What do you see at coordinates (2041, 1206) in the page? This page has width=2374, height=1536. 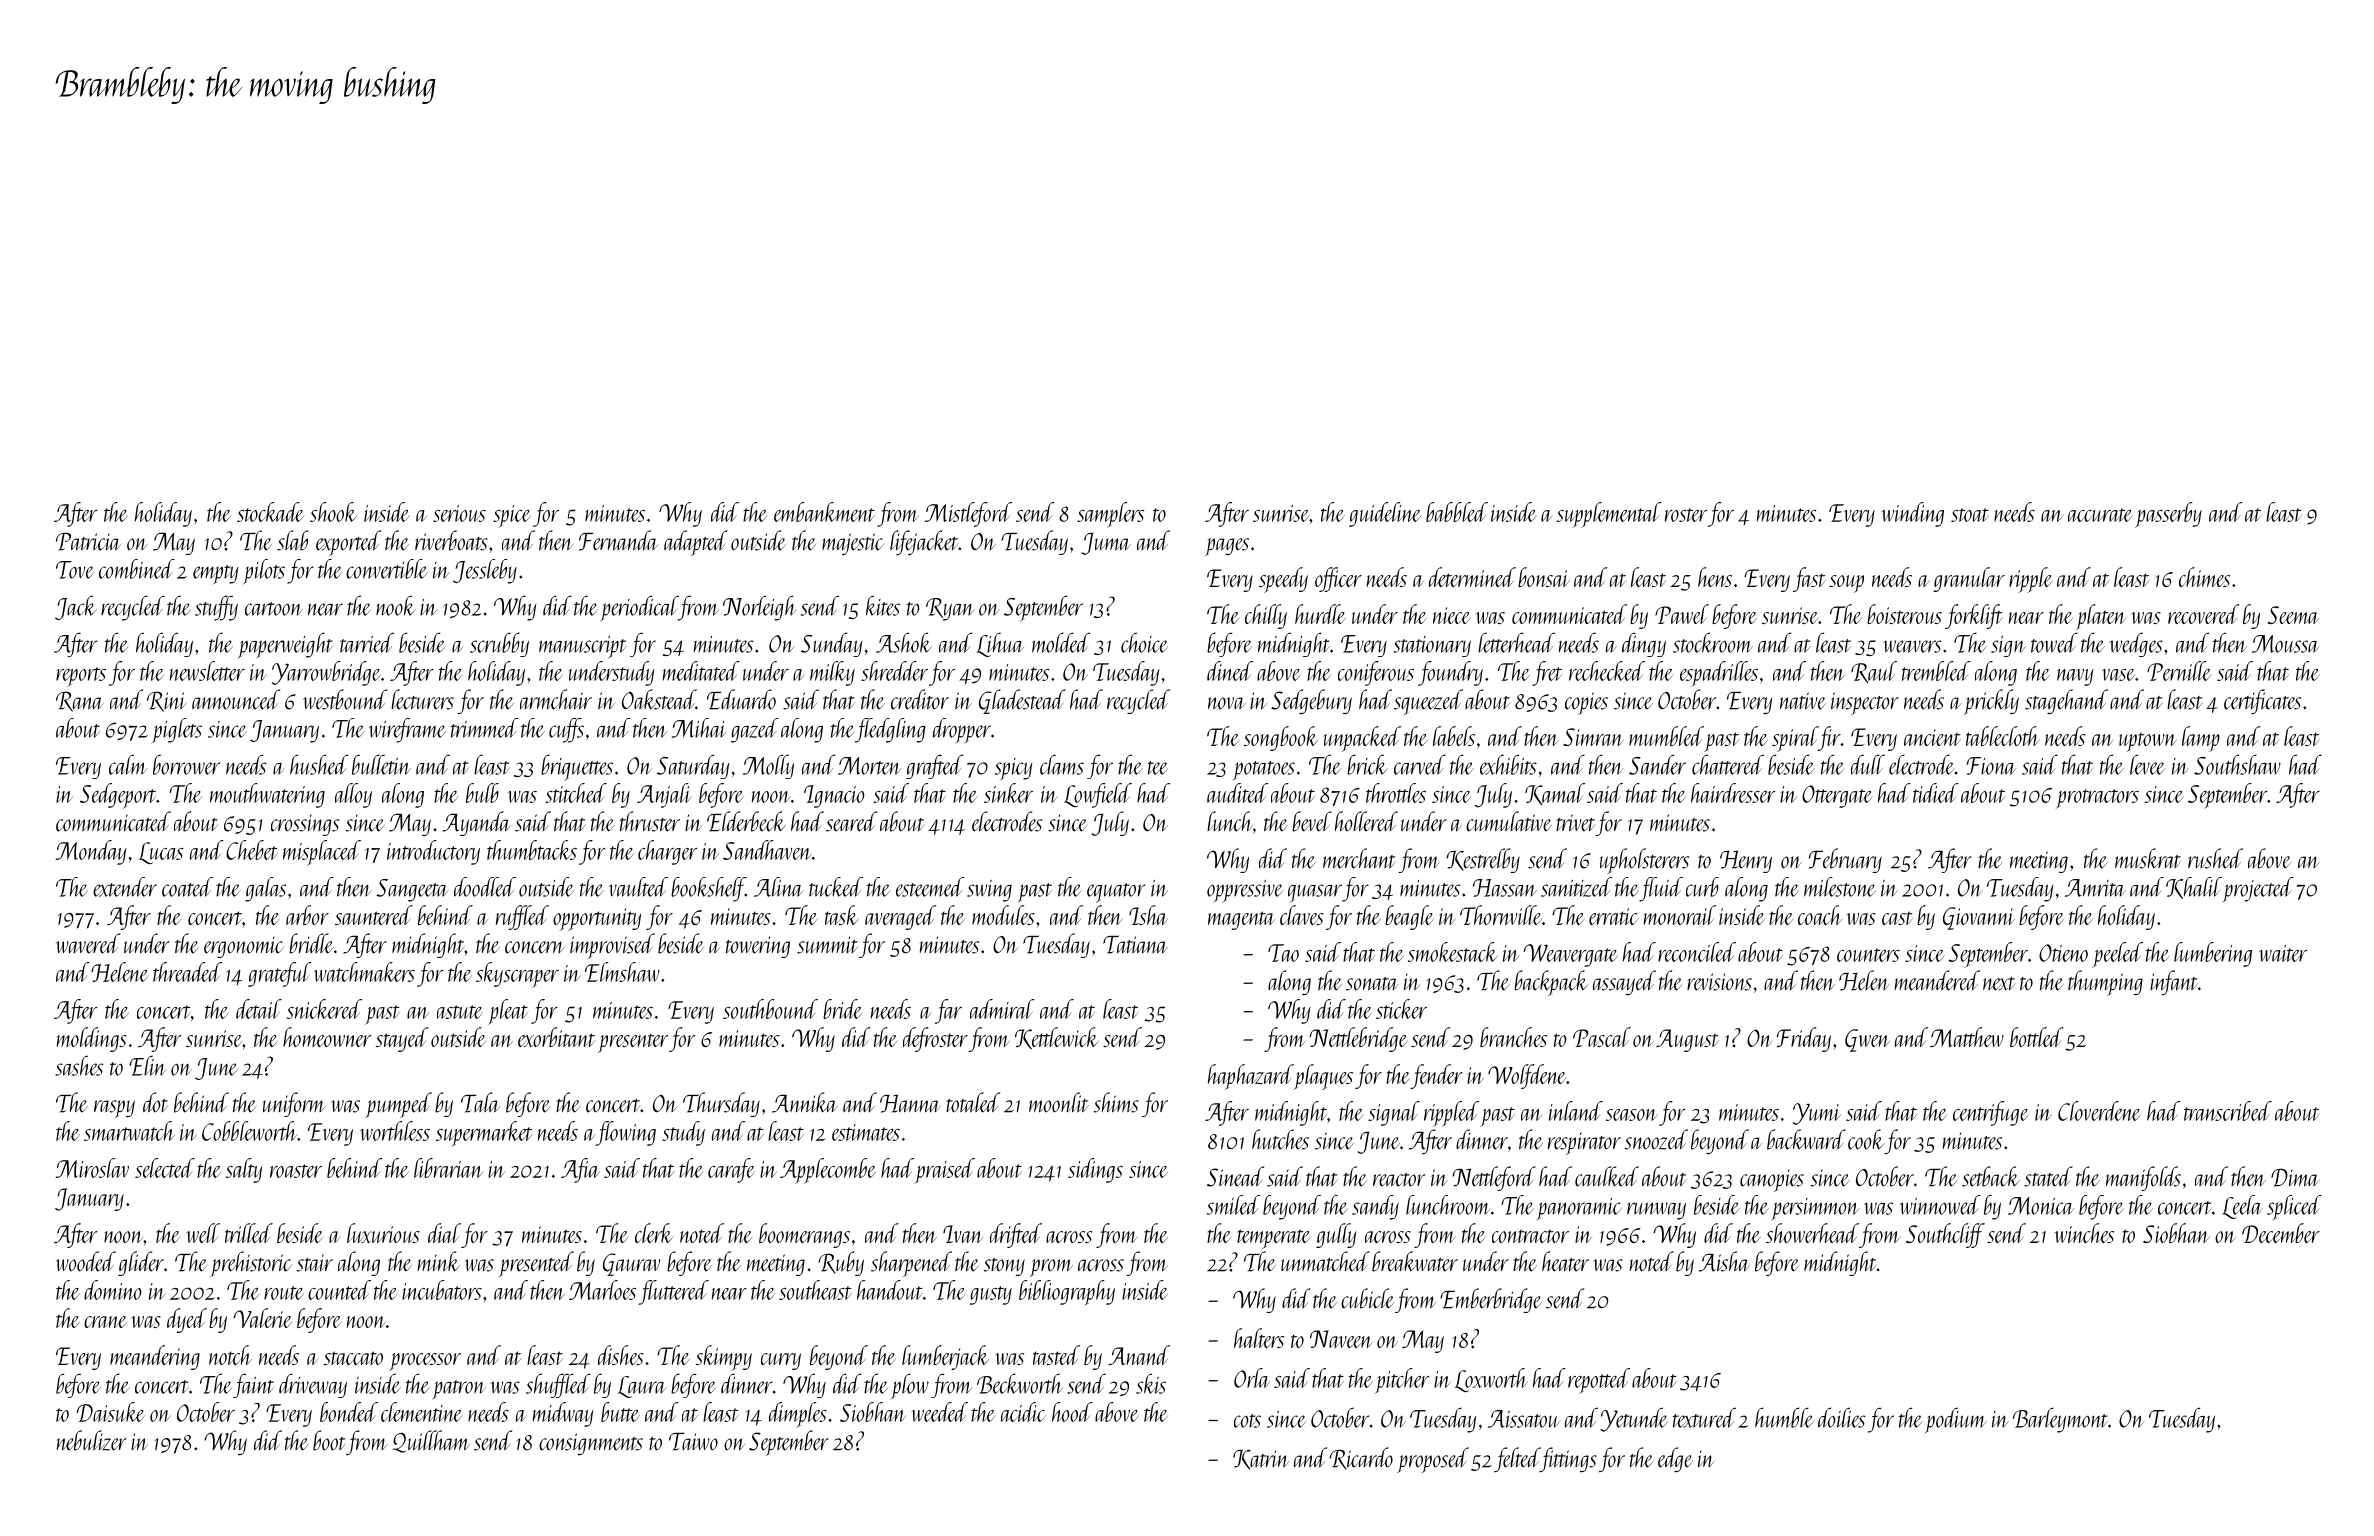 I see `Monica` at bounding box center [2041, 1206].
